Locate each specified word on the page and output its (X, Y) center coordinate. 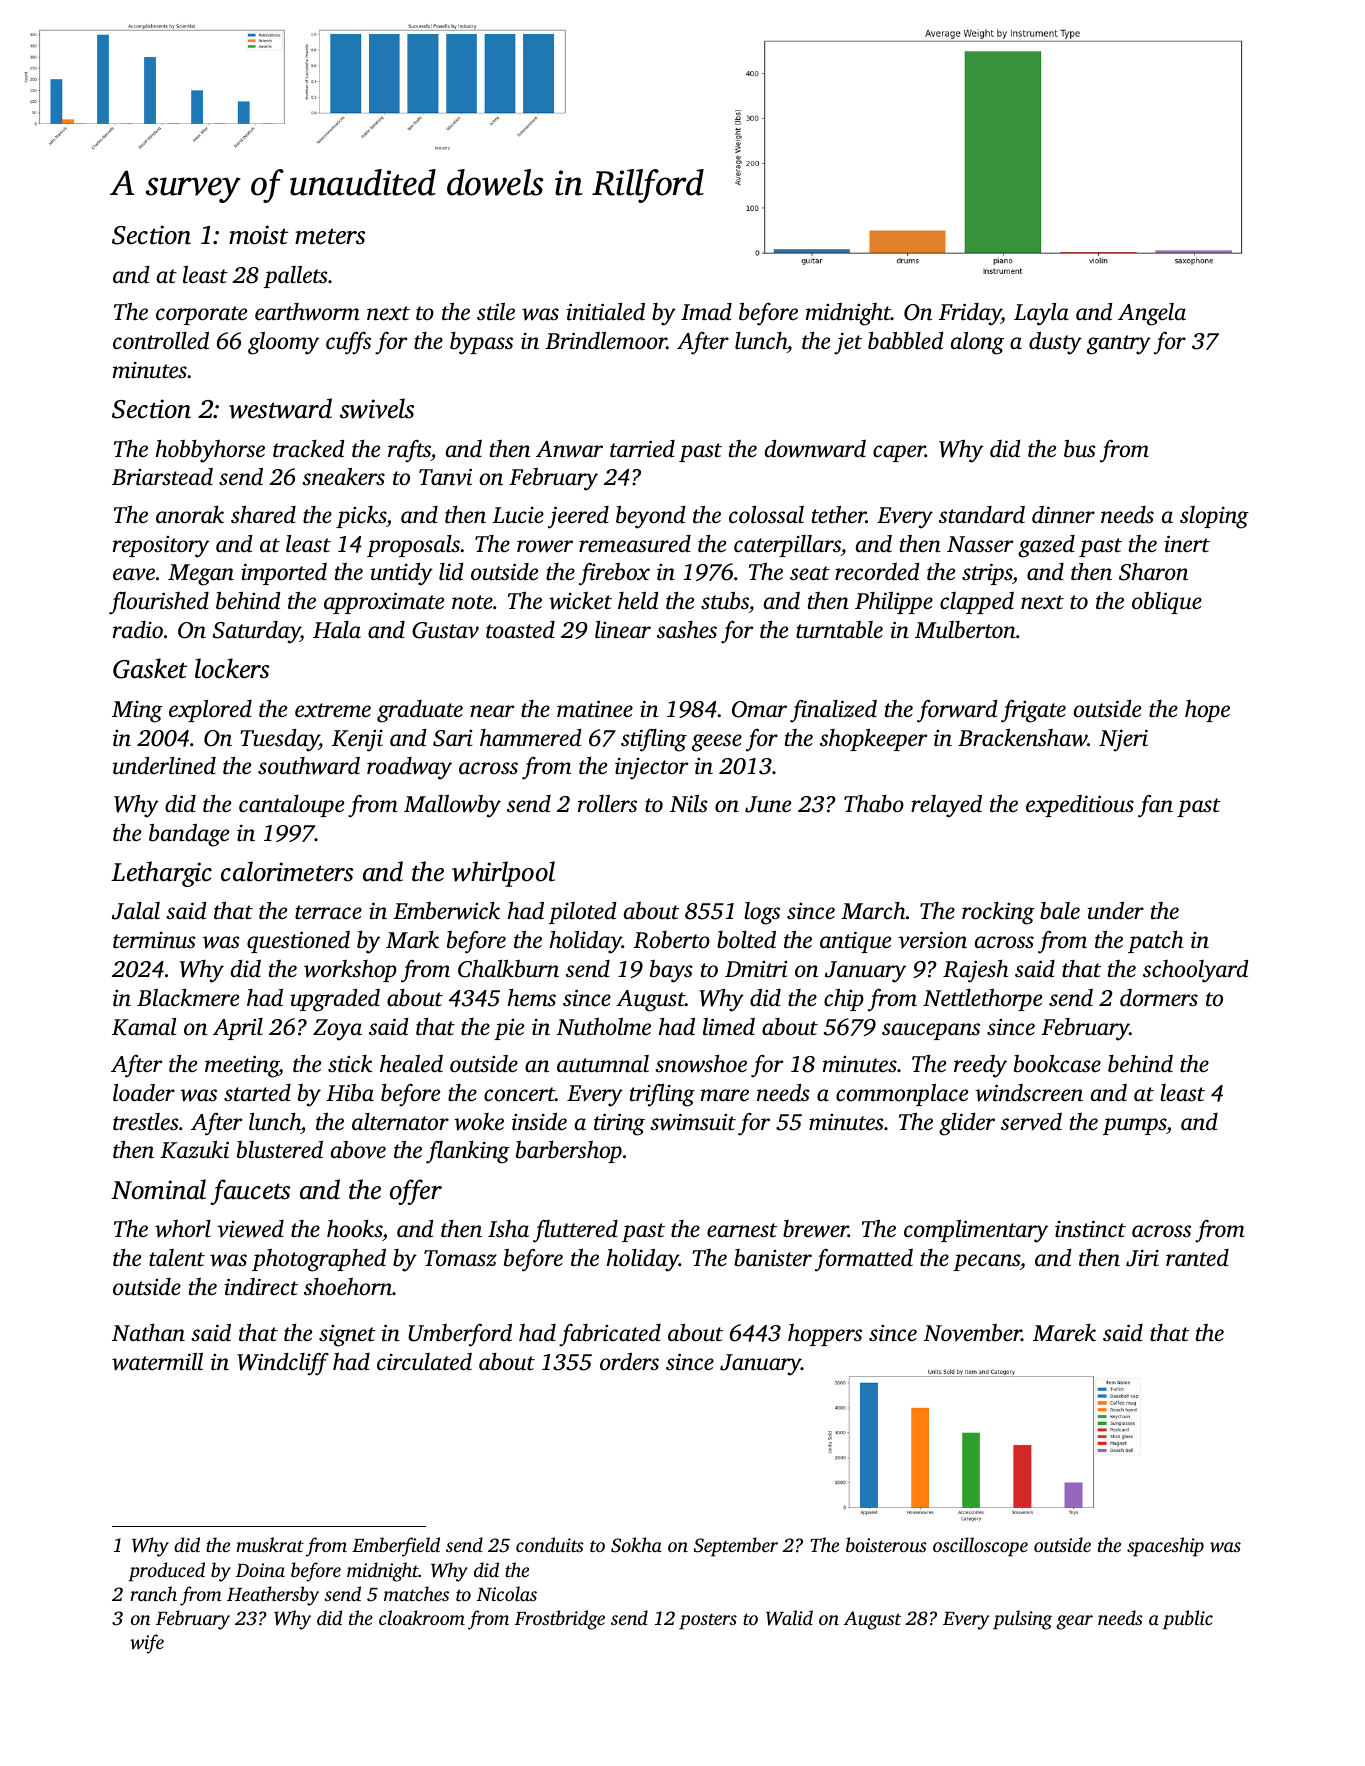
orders (629, 1362)
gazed (1046, 546)
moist (258, 235)
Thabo (874, 804)
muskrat (270, 1544)
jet (848, 343)
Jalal (136, 911)
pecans (986, 1262)
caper (899, 453)
